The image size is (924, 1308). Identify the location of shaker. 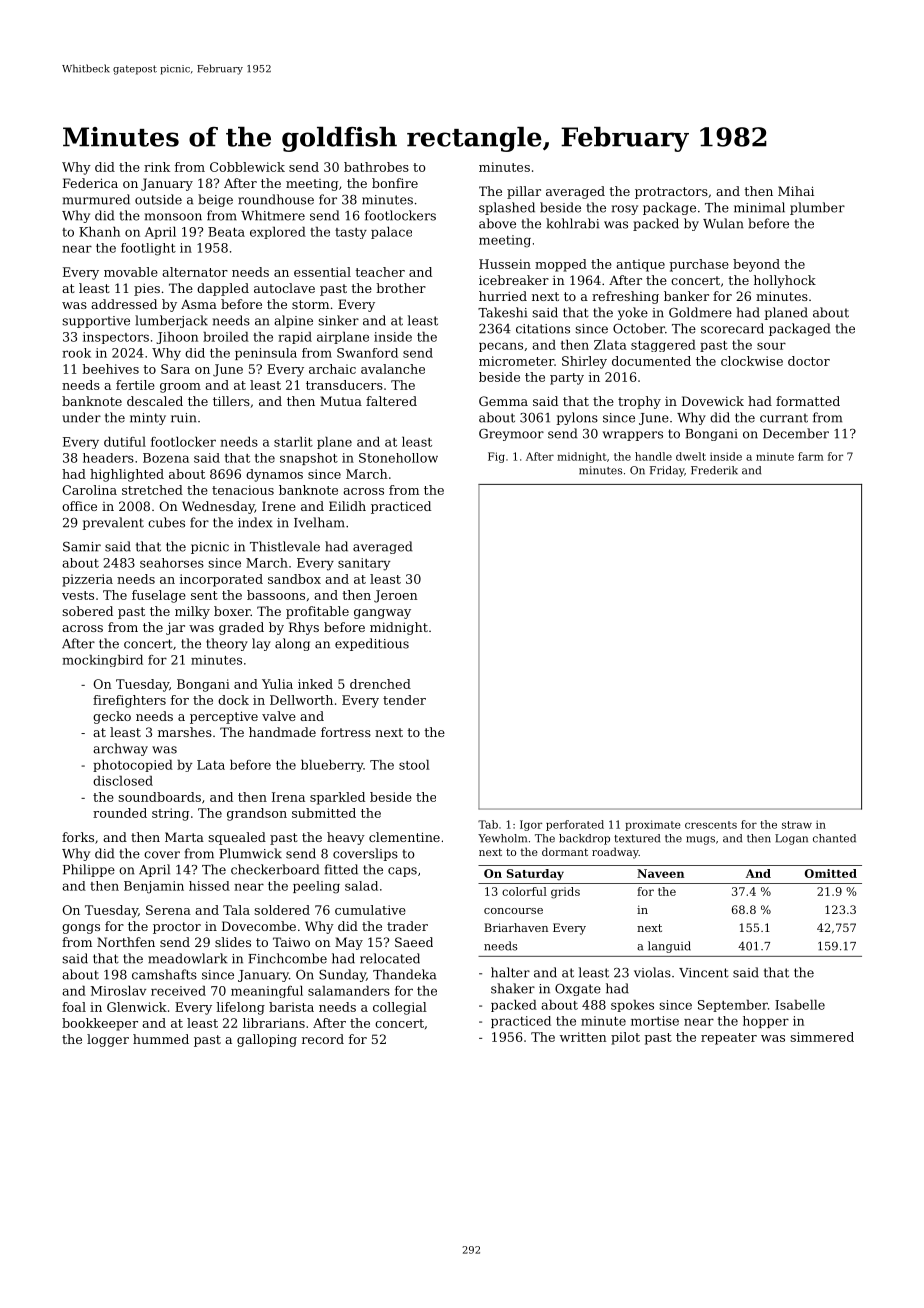
(513, 988).
